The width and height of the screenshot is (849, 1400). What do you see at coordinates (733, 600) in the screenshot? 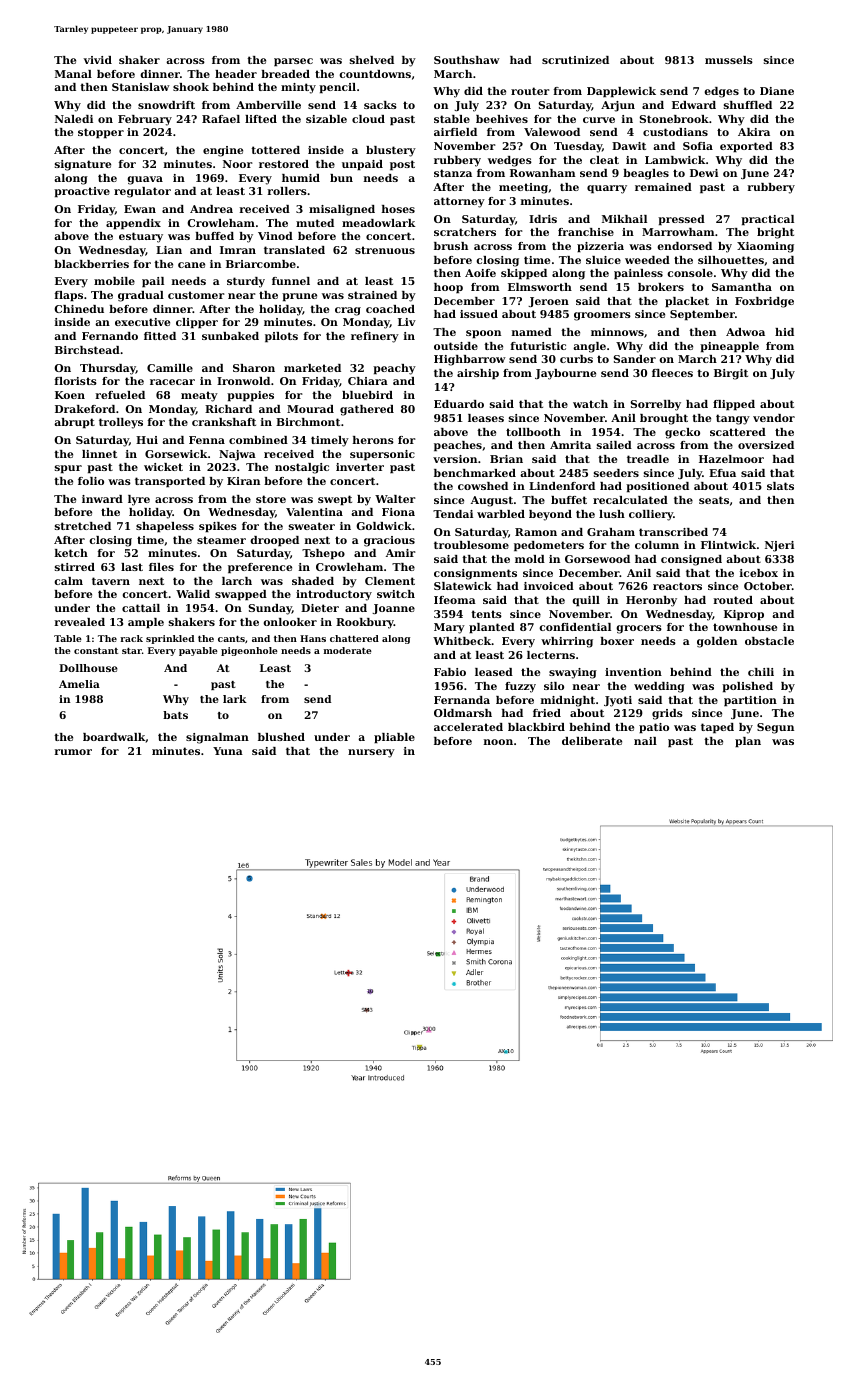
I see `routed` at bounding box center [733, 600].
